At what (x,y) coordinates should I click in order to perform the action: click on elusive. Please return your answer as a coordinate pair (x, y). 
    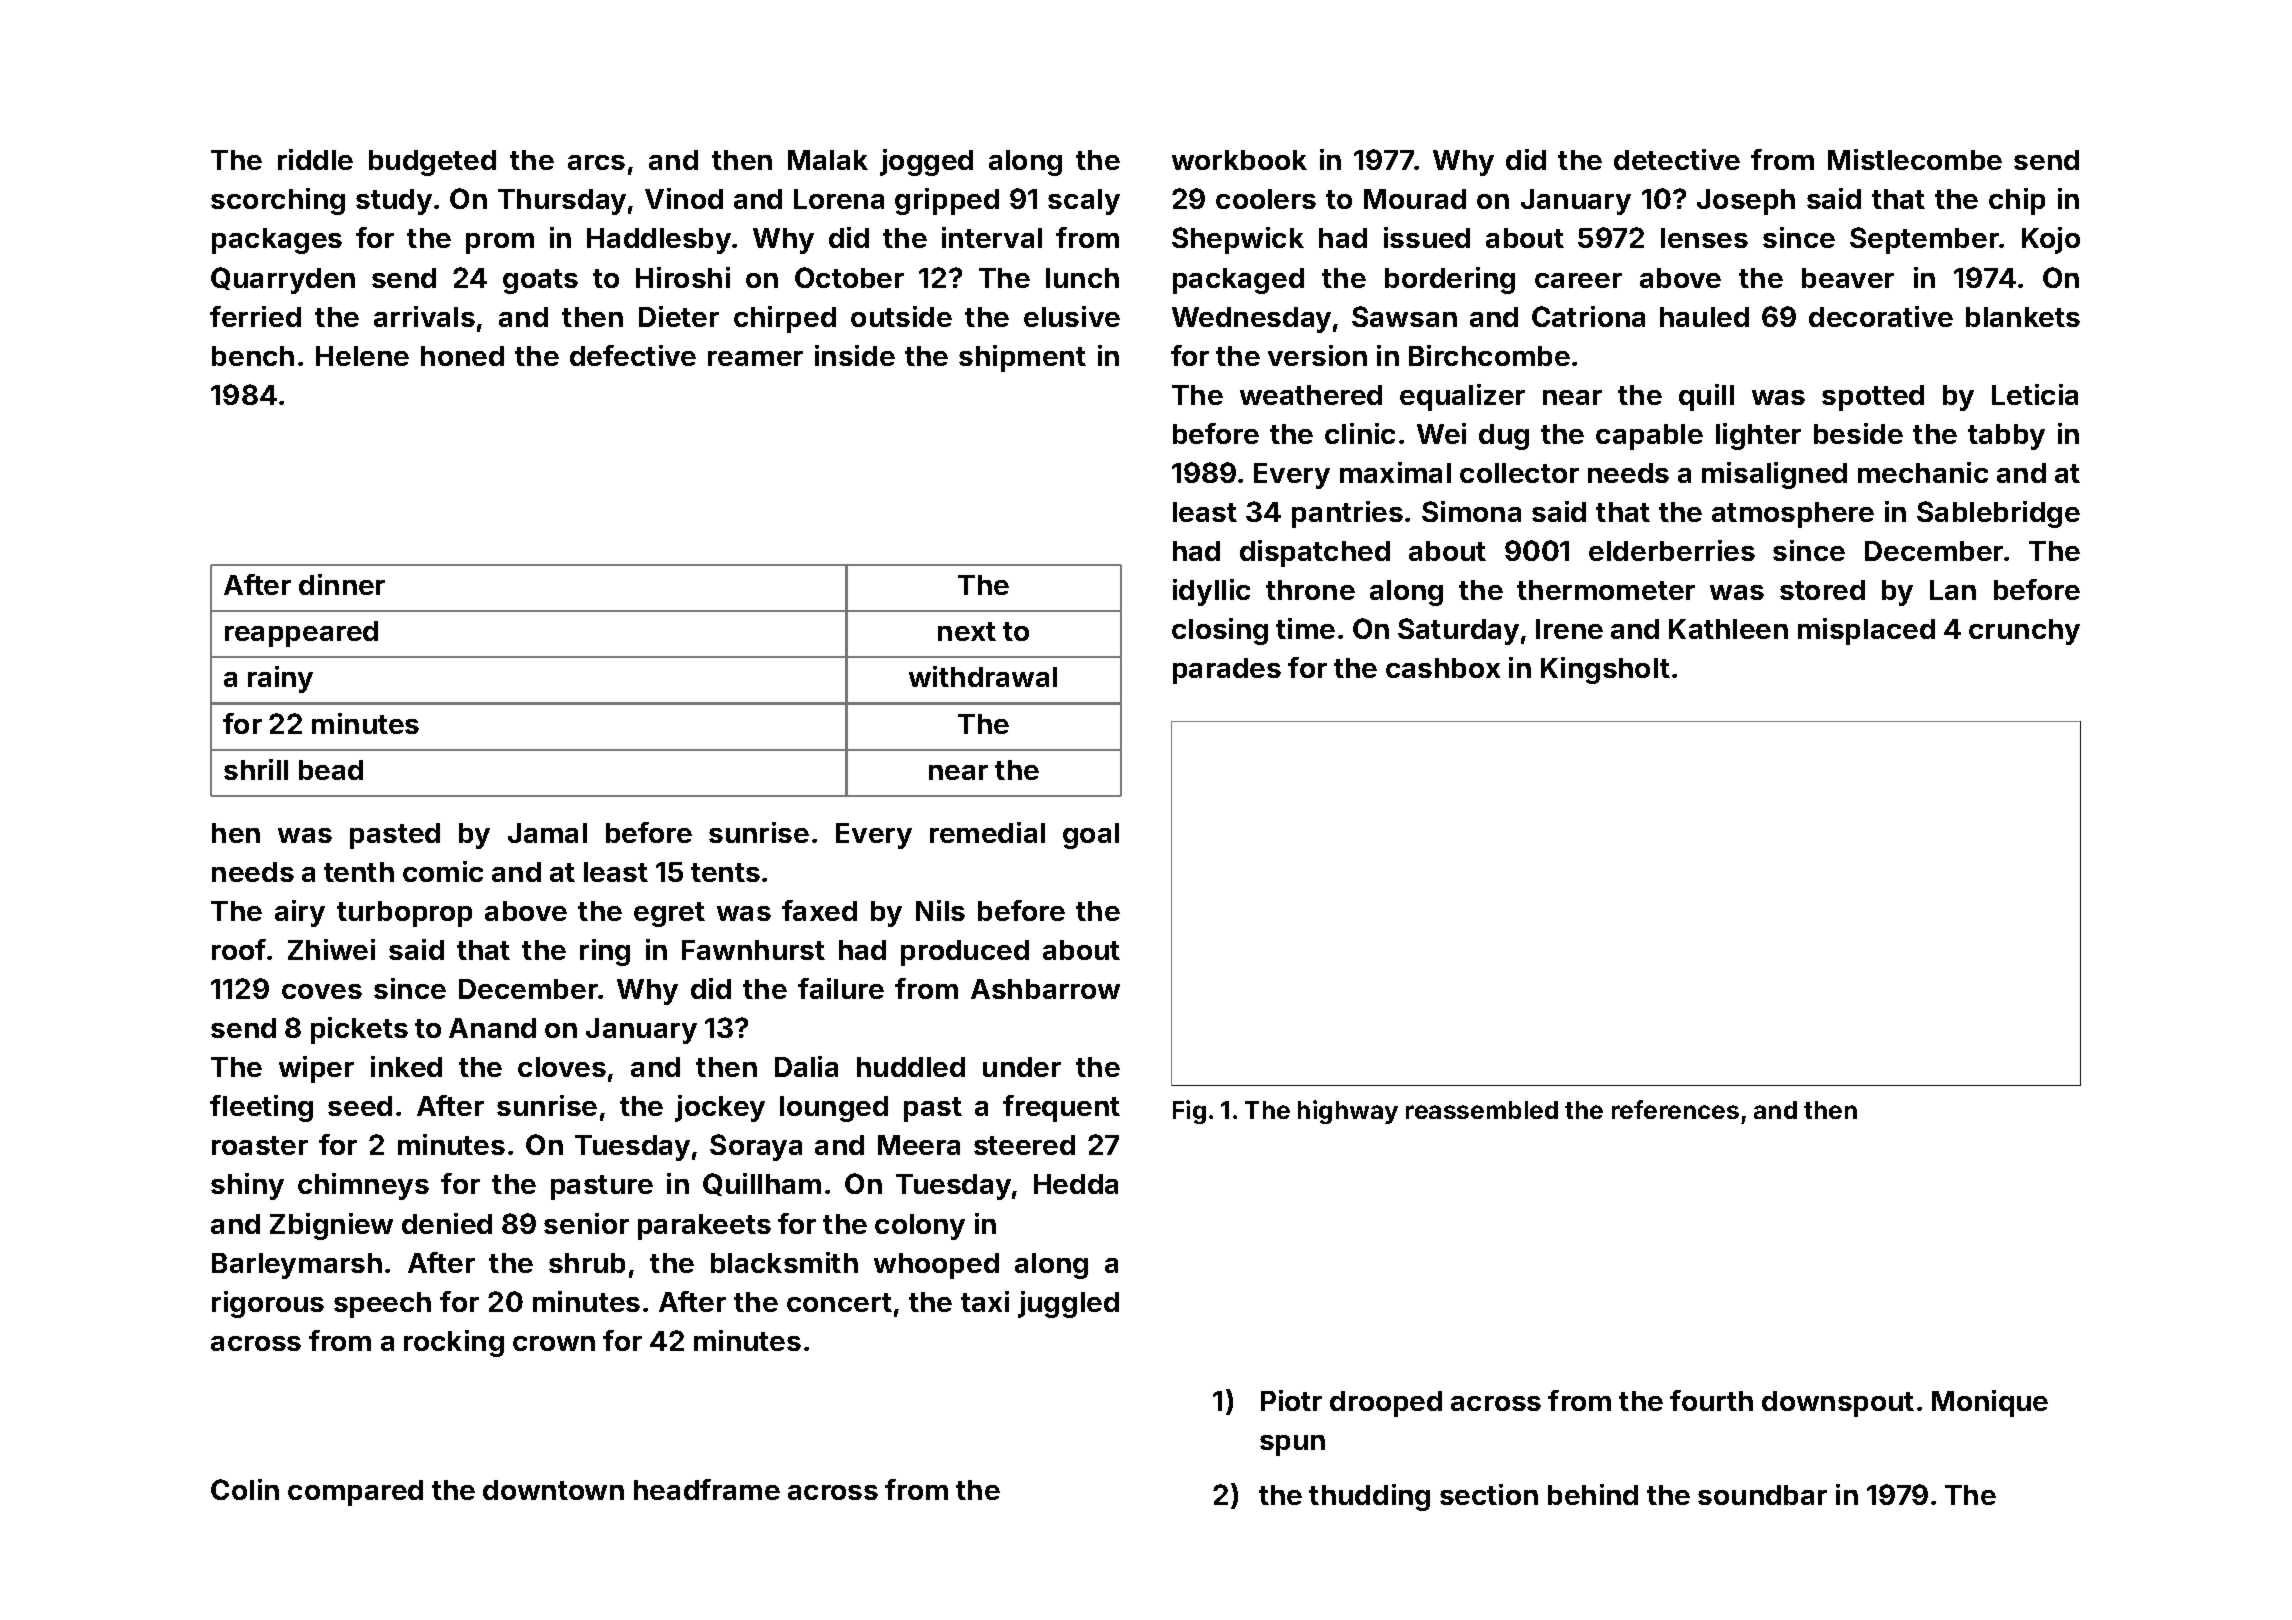
    Looking at the image, I should click on (1072, 316).
